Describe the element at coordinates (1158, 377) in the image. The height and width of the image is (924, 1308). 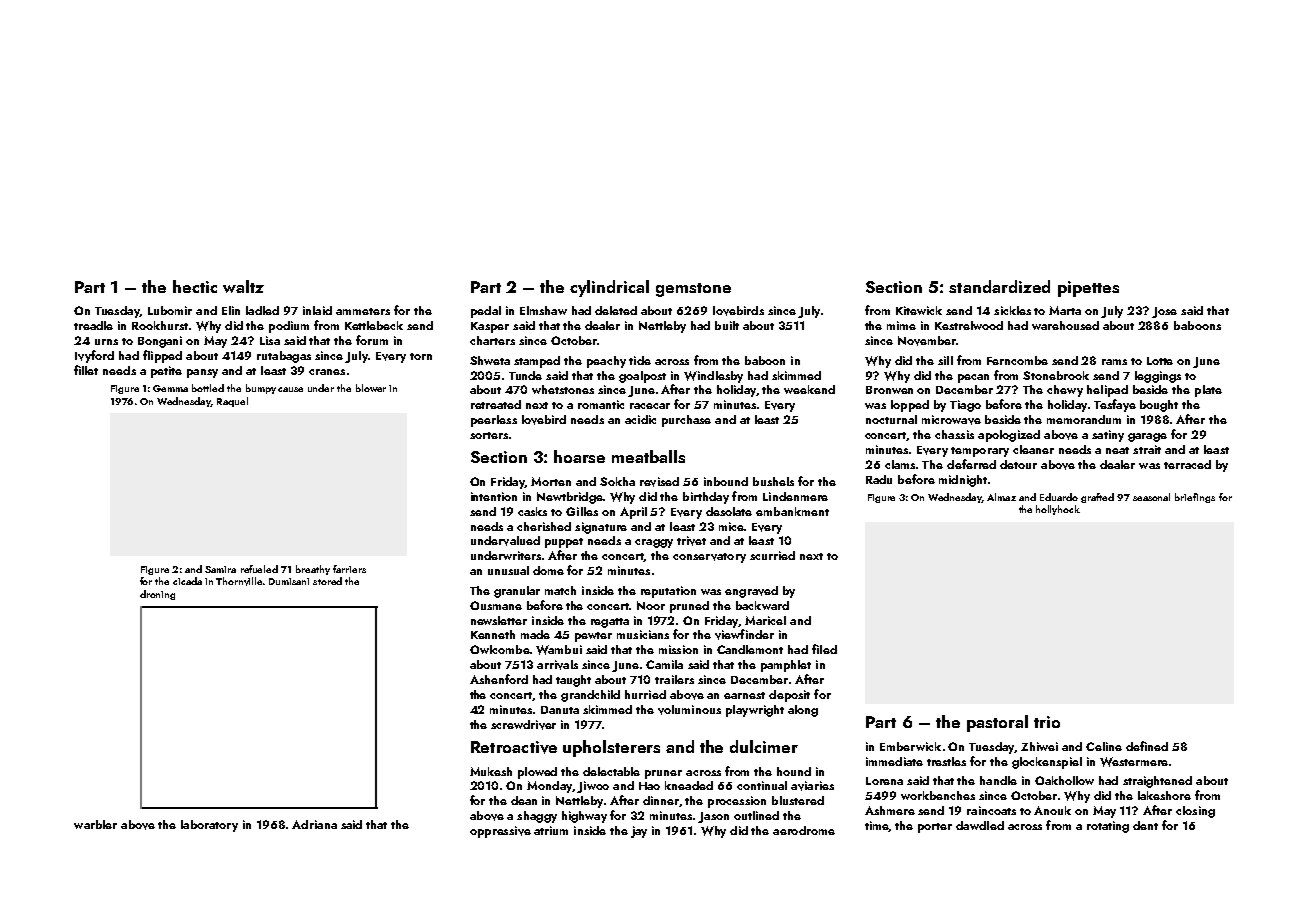
I see `leggings` at that location.
